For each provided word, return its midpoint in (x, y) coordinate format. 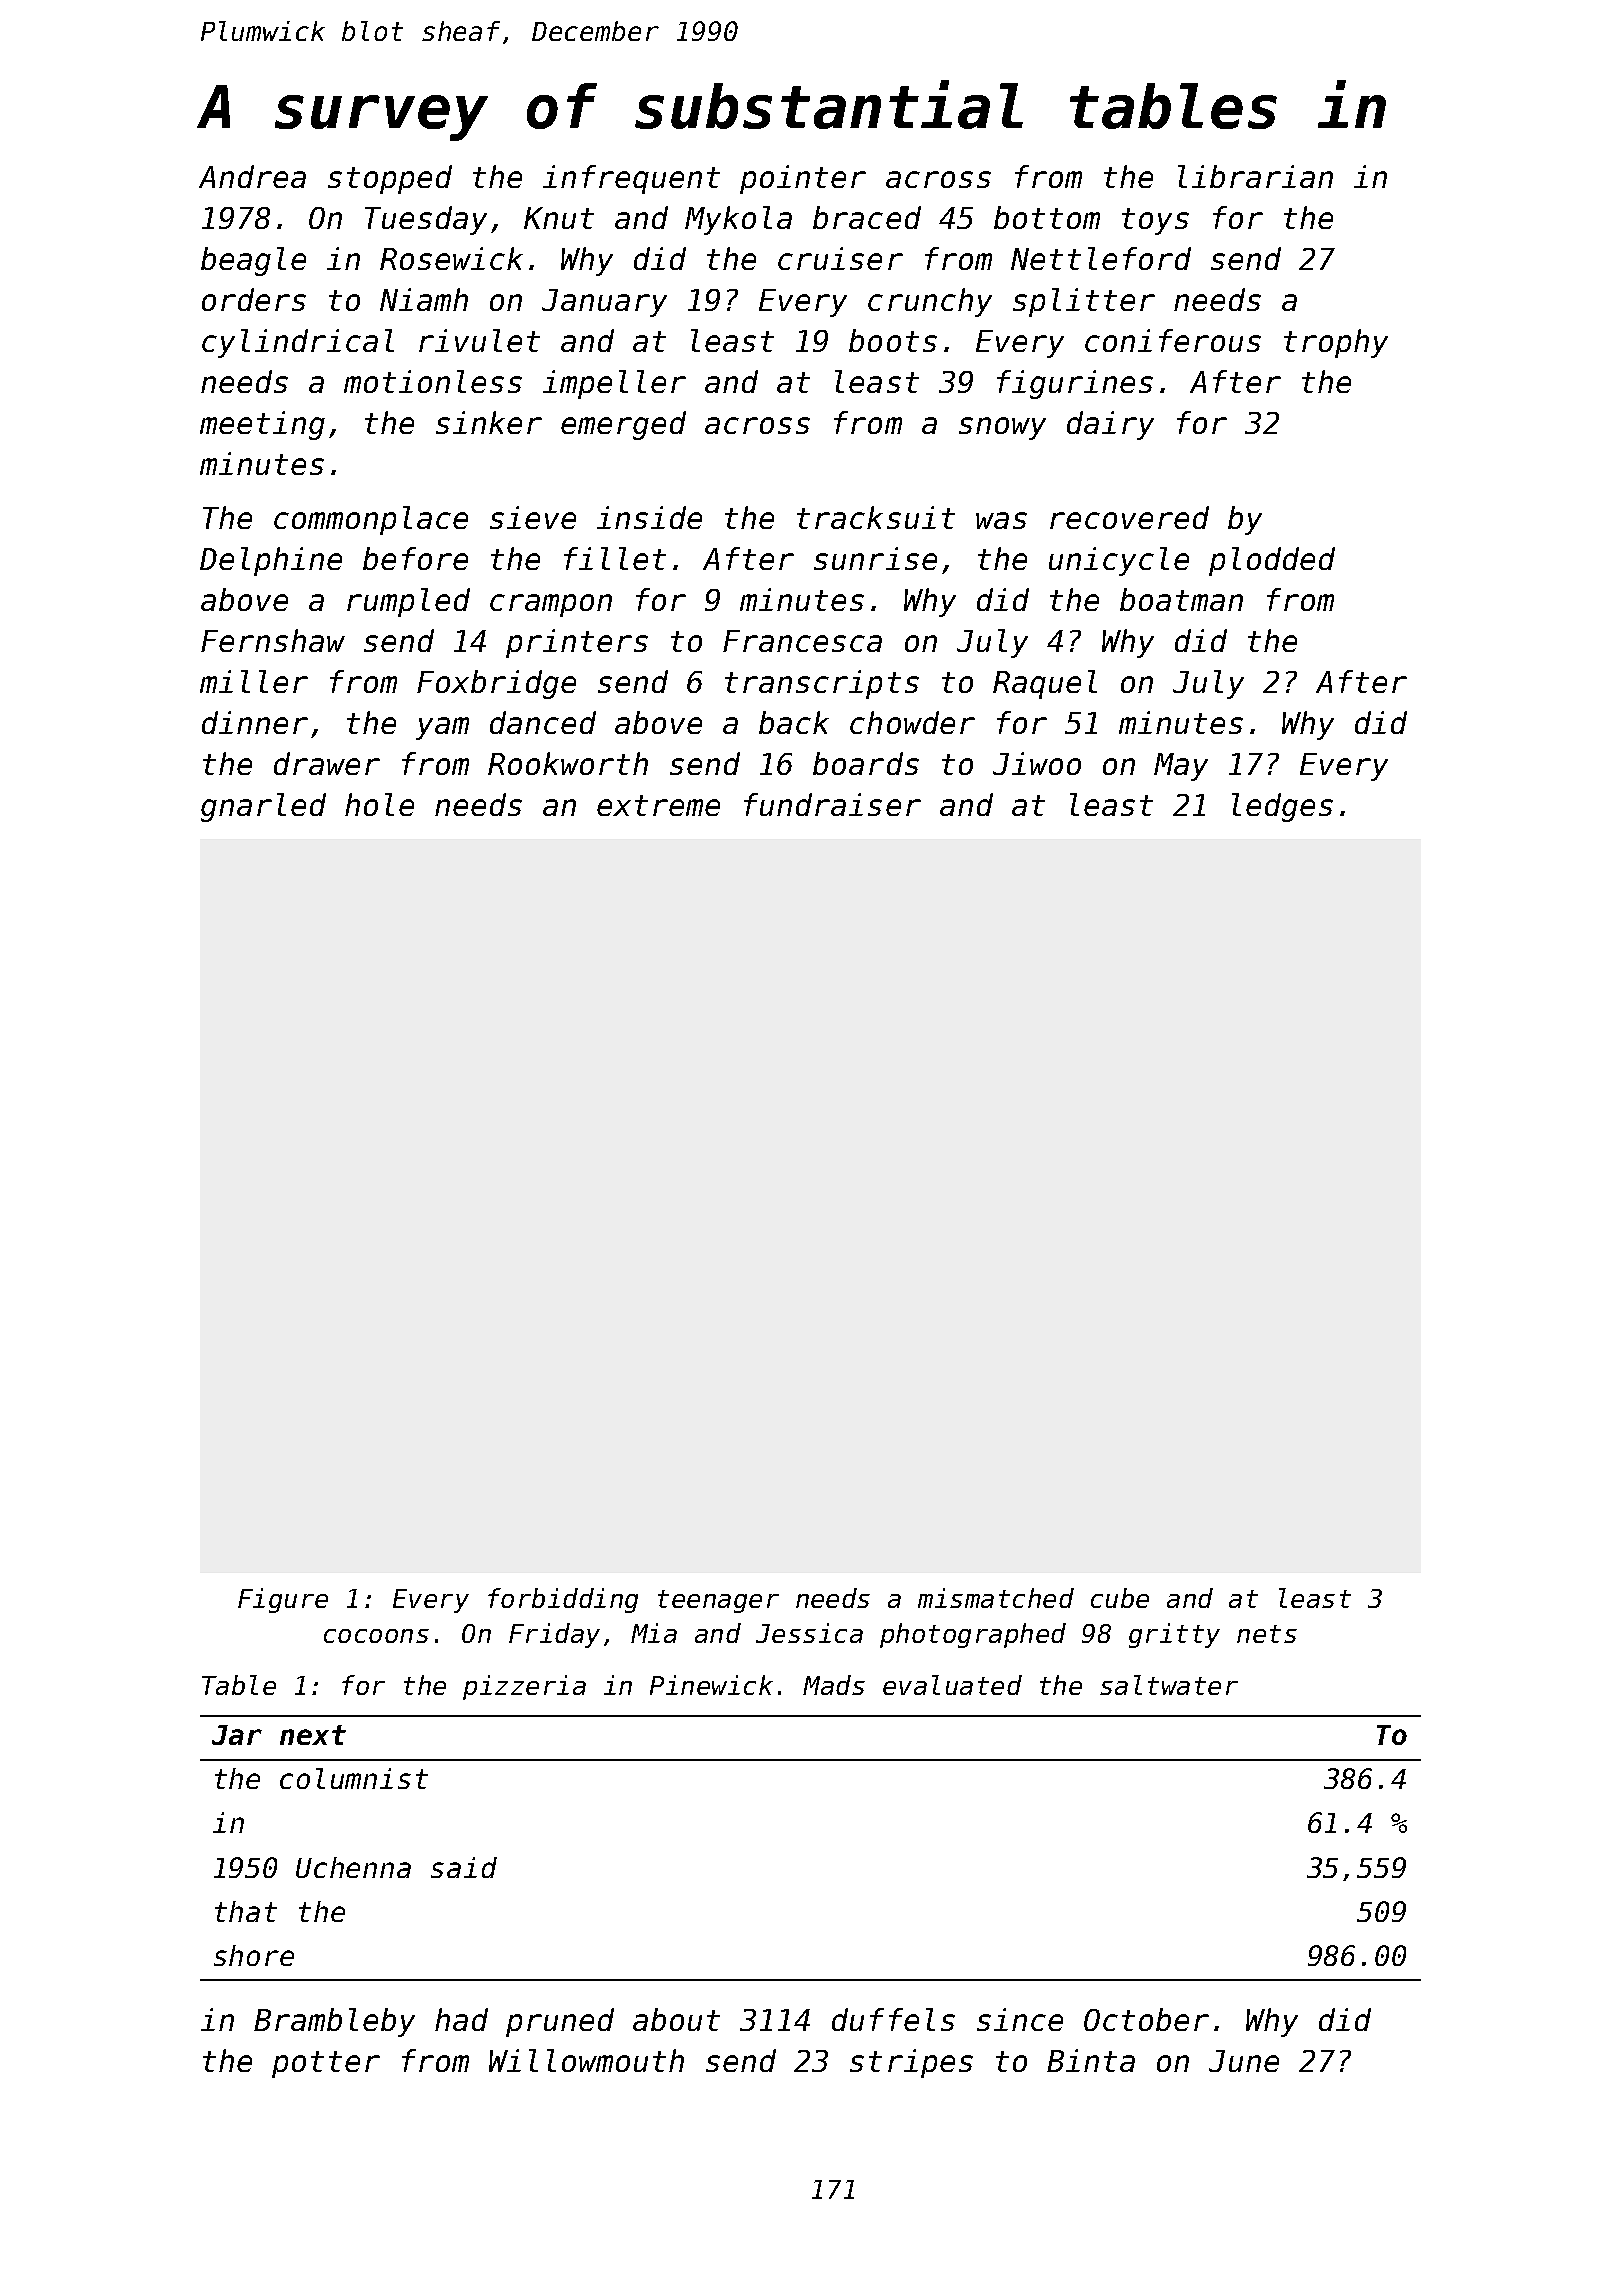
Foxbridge (496, 684)
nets (1267, 1634)
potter (326, 2064)
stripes (911, 2063)
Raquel (1045, 684)
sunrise (875, 558)
